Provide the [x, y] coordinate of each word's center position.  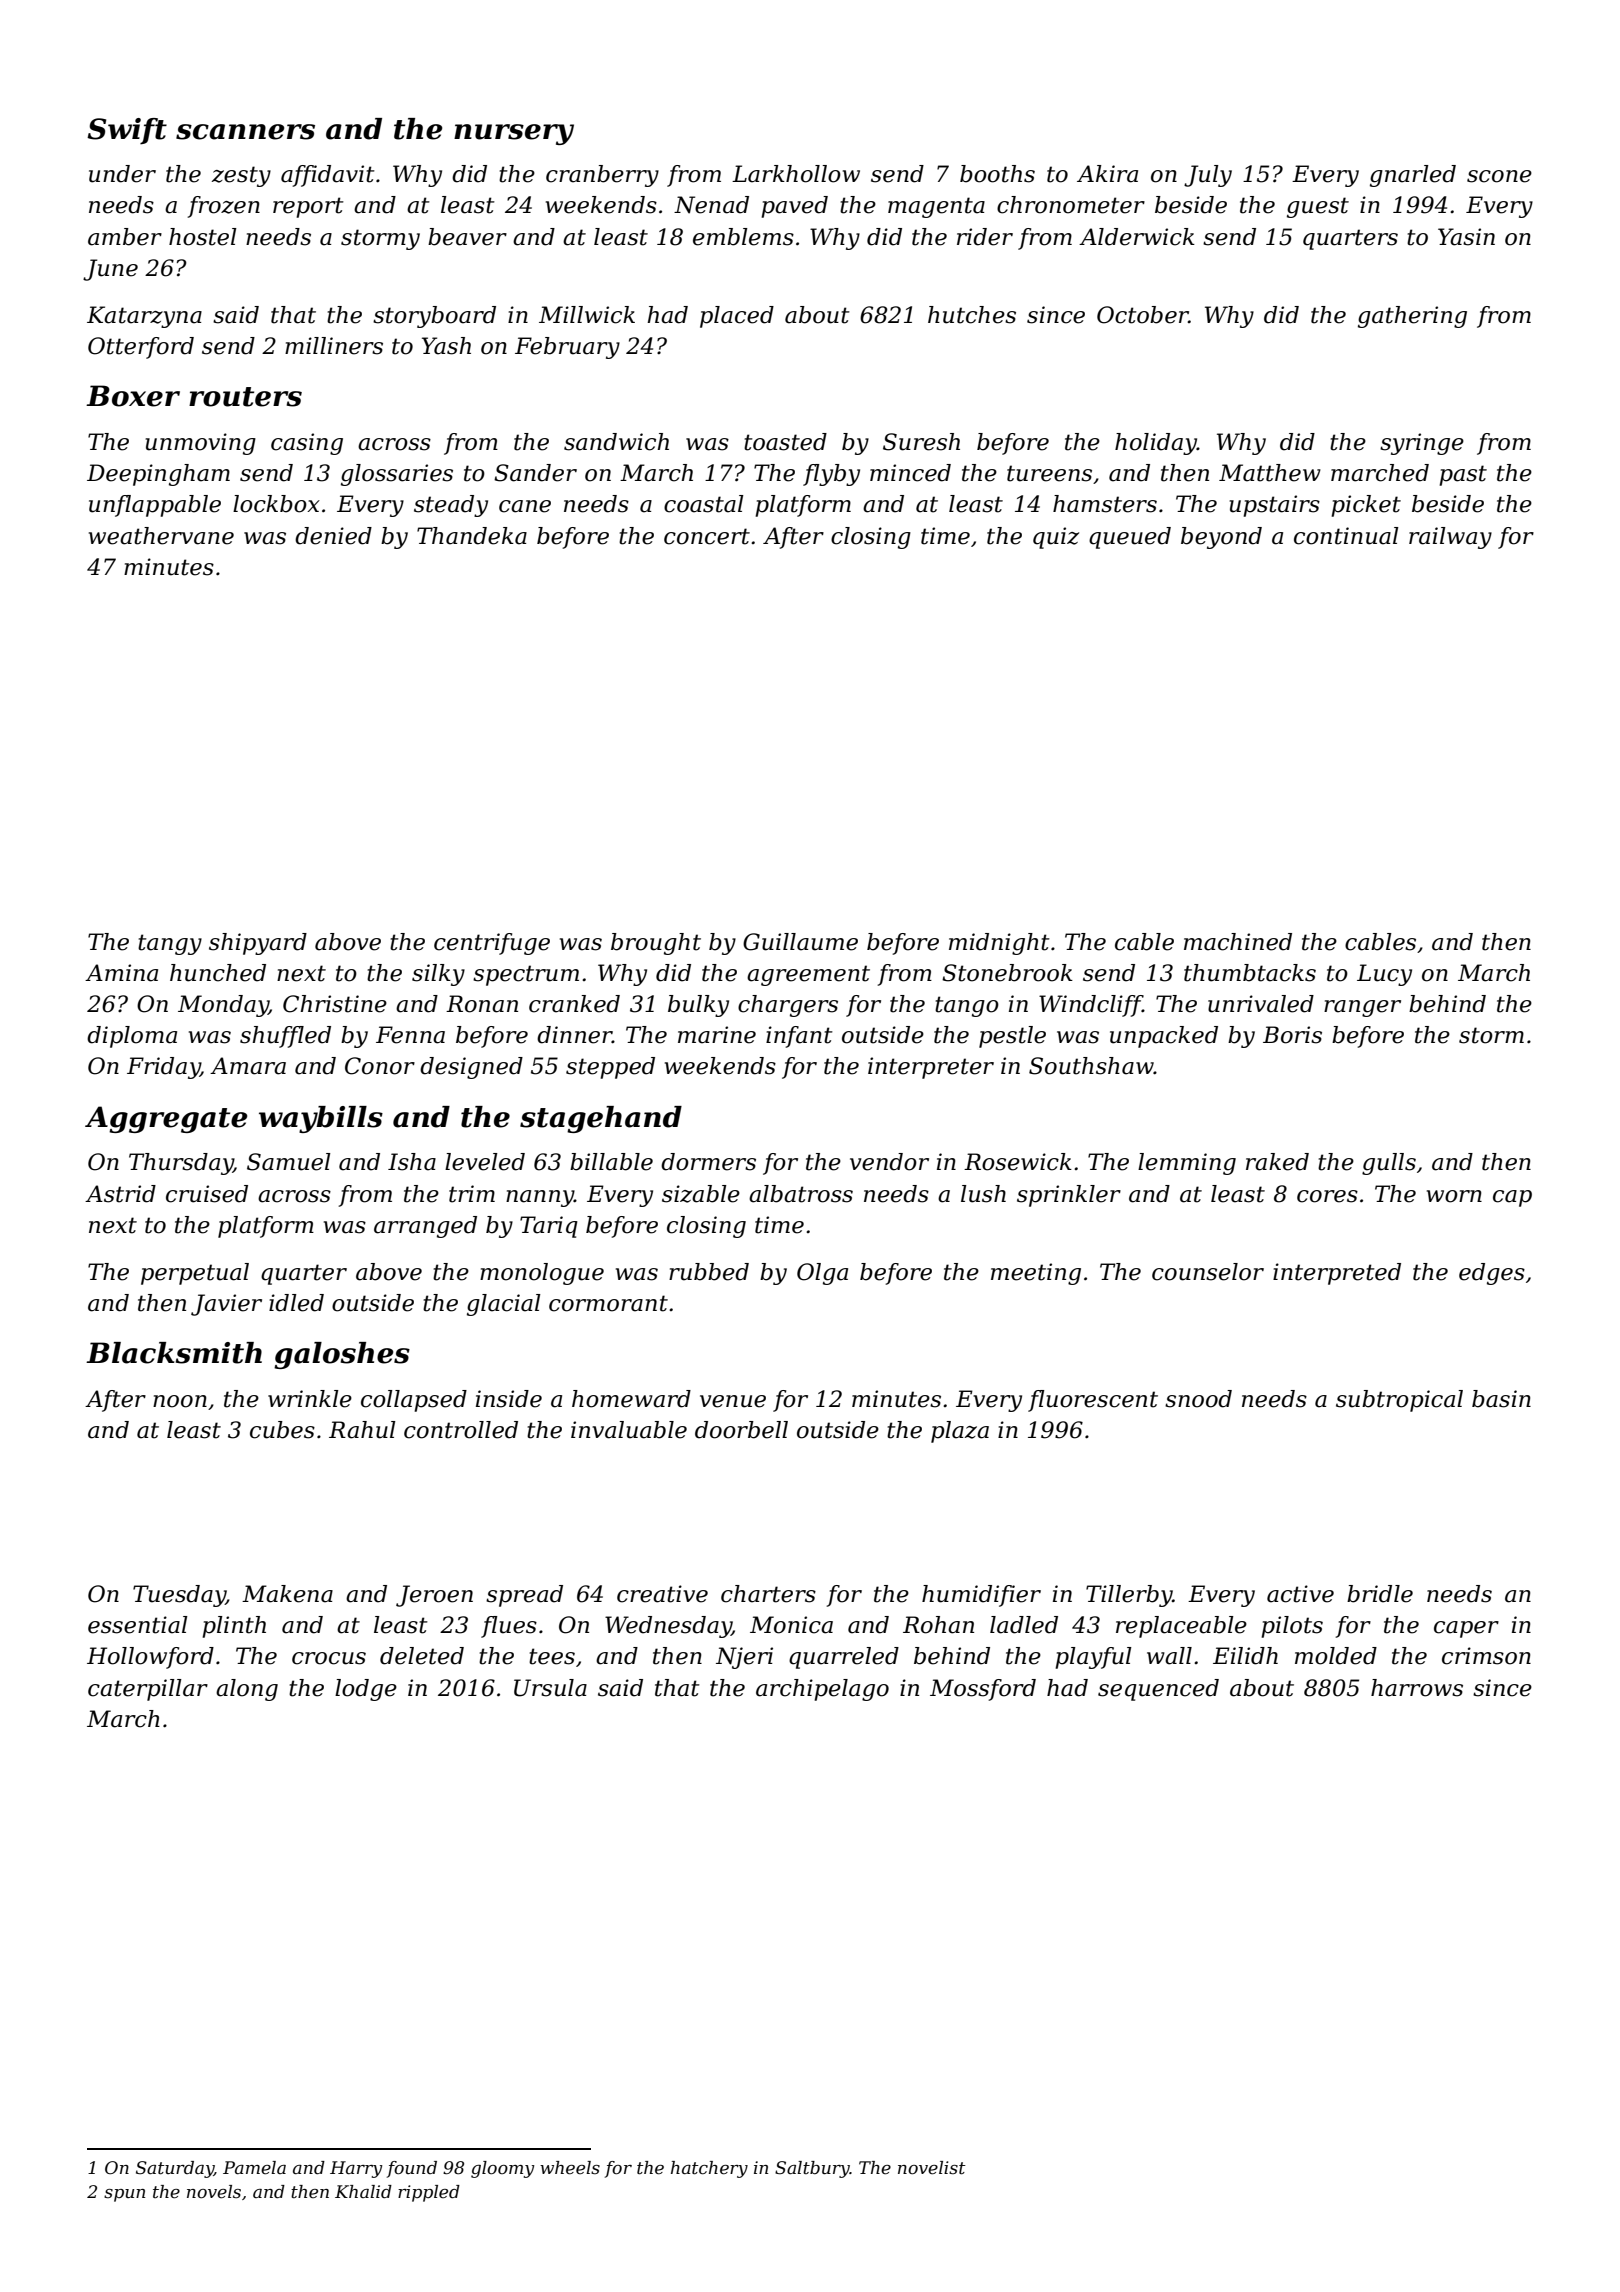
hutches [972, 315]
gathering [1412, 317]
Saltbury [812, 2169]
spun [124, 2195]
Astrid [120, 1194]
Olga [822, 1274]
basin [1501, 1399]
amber [125, 237]
